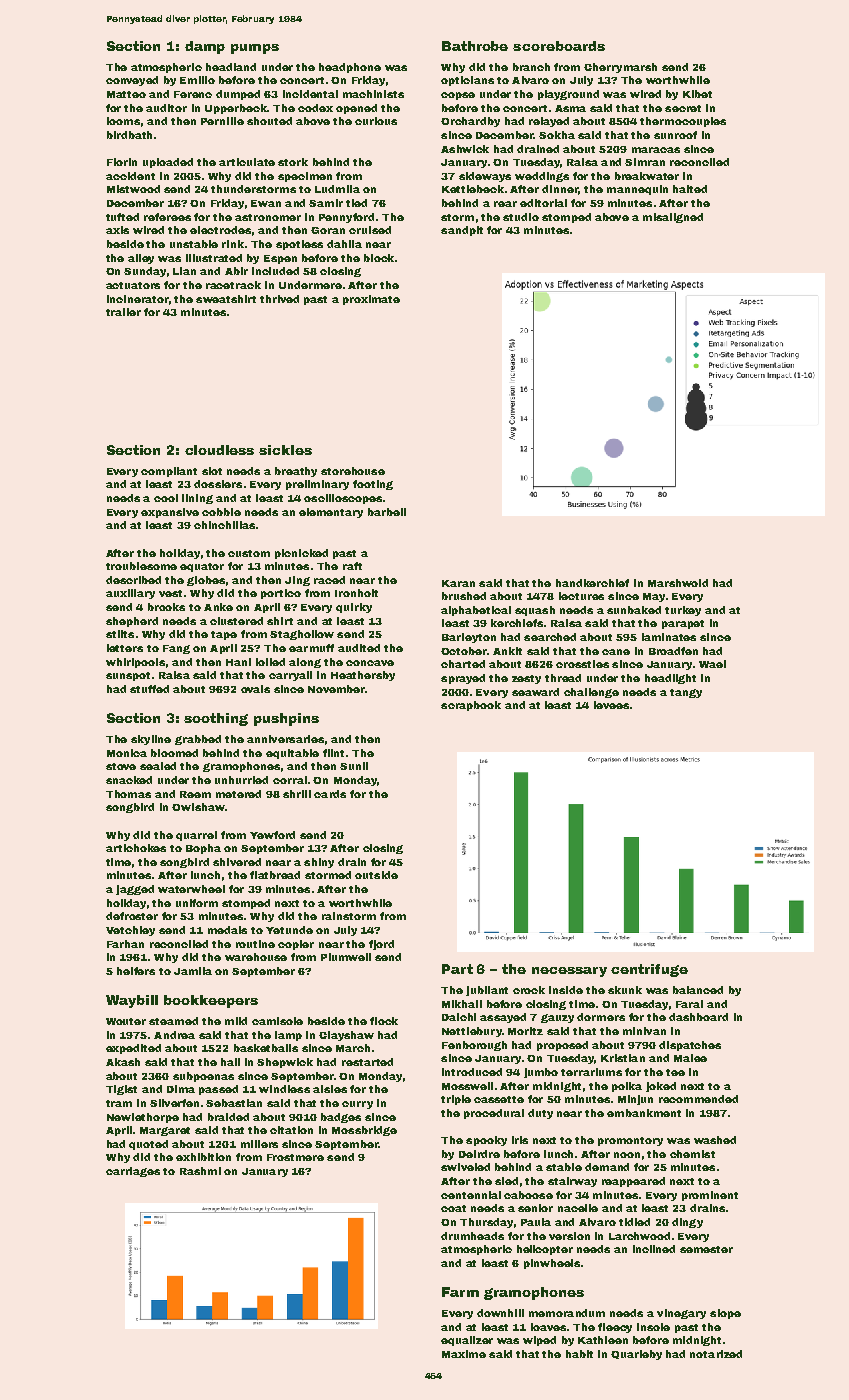  I want to click on soothing, so click(216, 719).
